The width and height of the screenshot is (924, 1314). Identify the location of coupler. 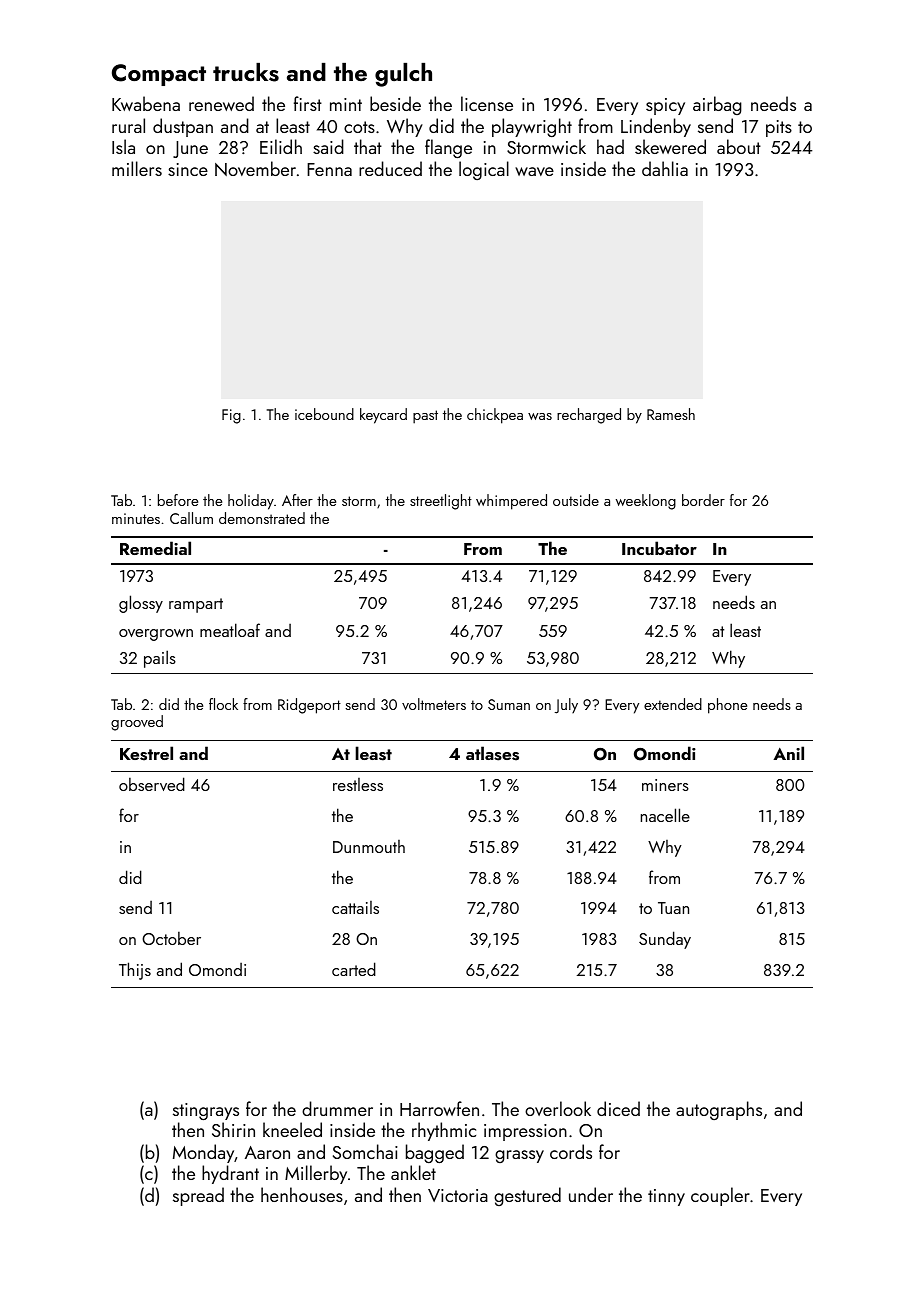
(720, 1196).
